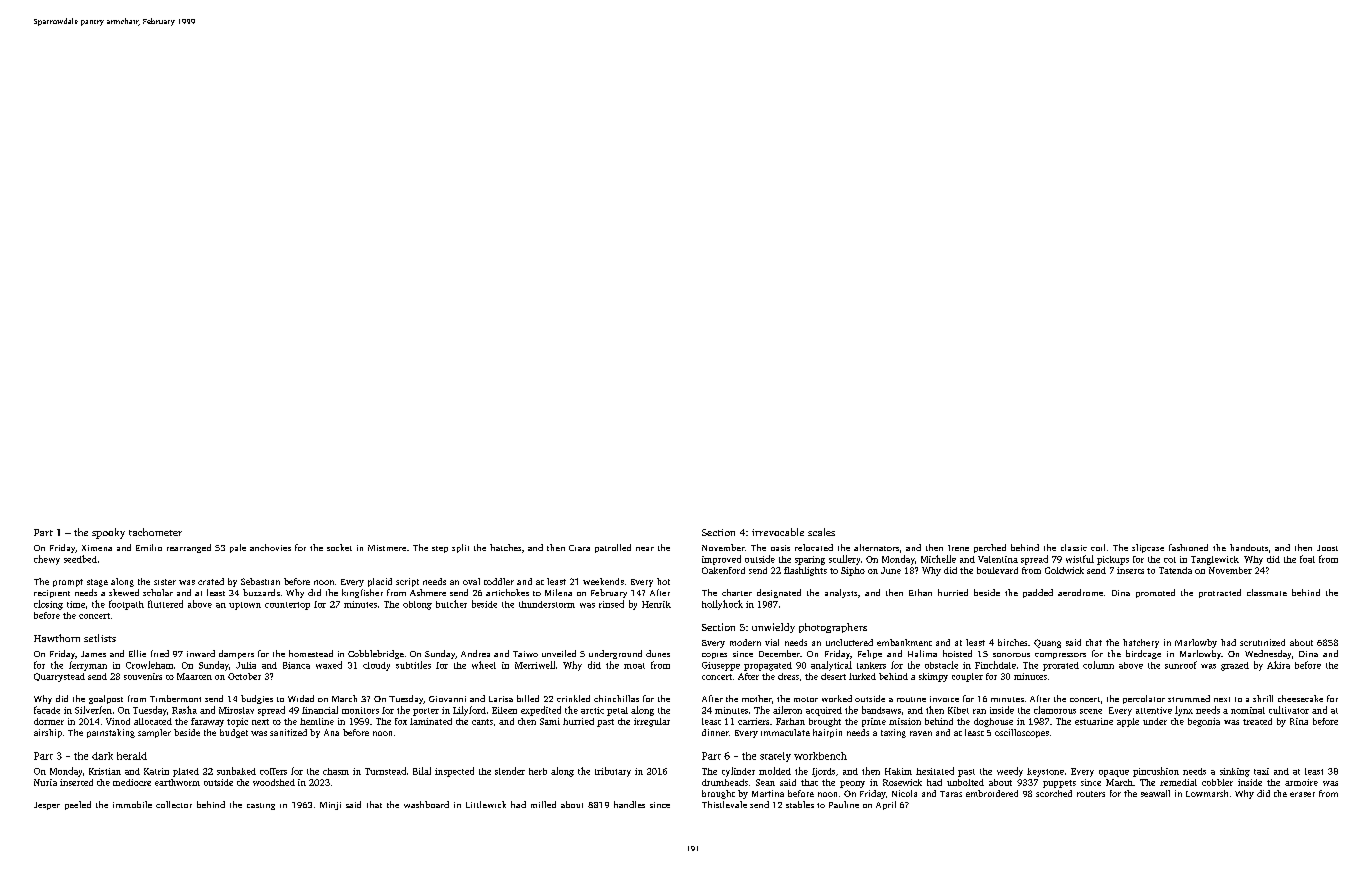 This screenshot has height=887, width=1372. What do you see at coordinates (997, 570) in the screenshot?
I see `boulevard` at bounding box center [997, 570].
